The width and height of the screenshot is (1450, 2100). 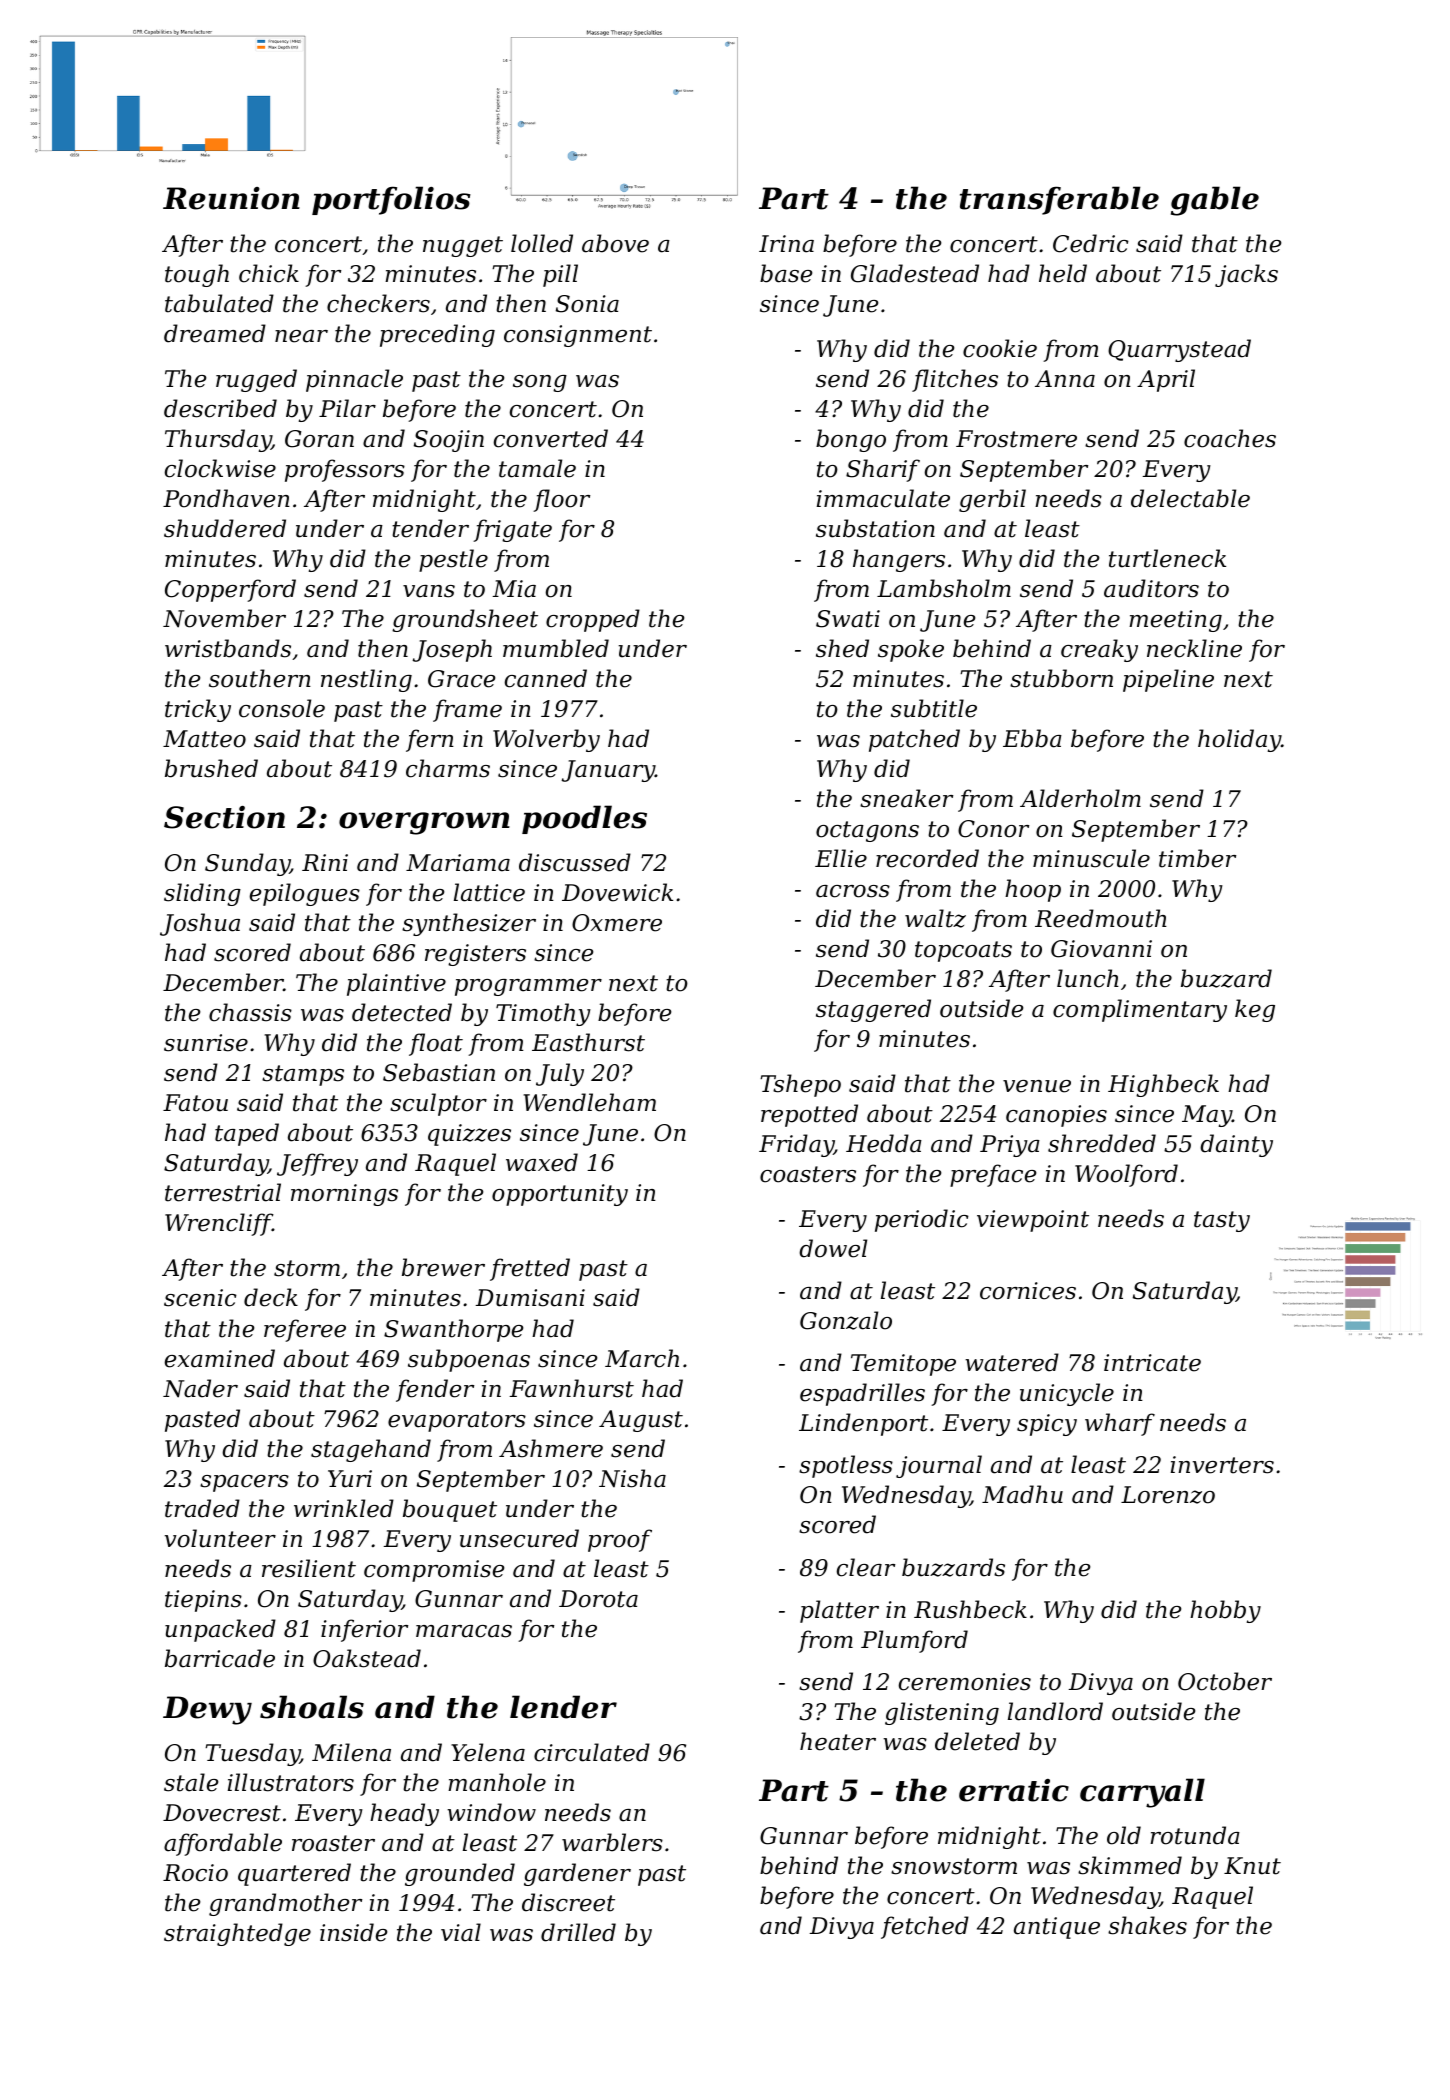 I want to click on Hedda, so click(x=884, y=1143).
